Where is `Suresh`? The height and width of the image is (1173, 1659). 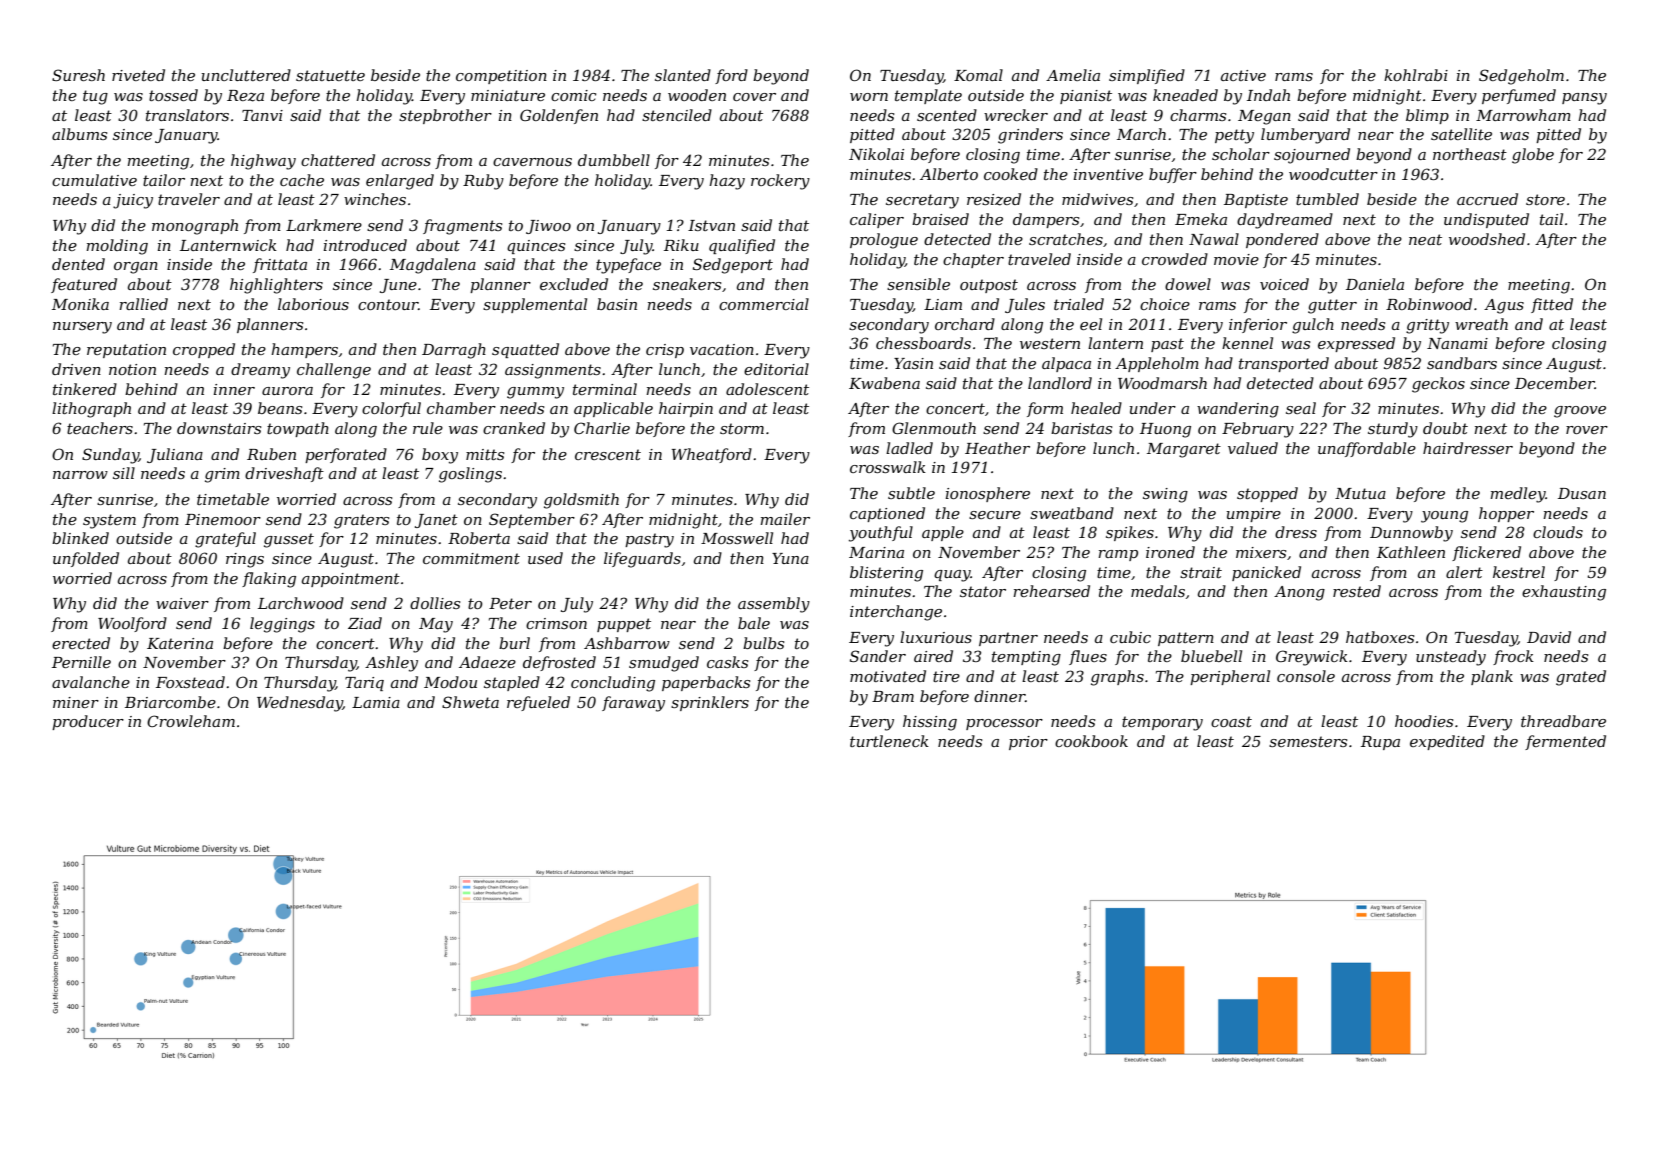 Suresh is located at coordinates (78, 75).
